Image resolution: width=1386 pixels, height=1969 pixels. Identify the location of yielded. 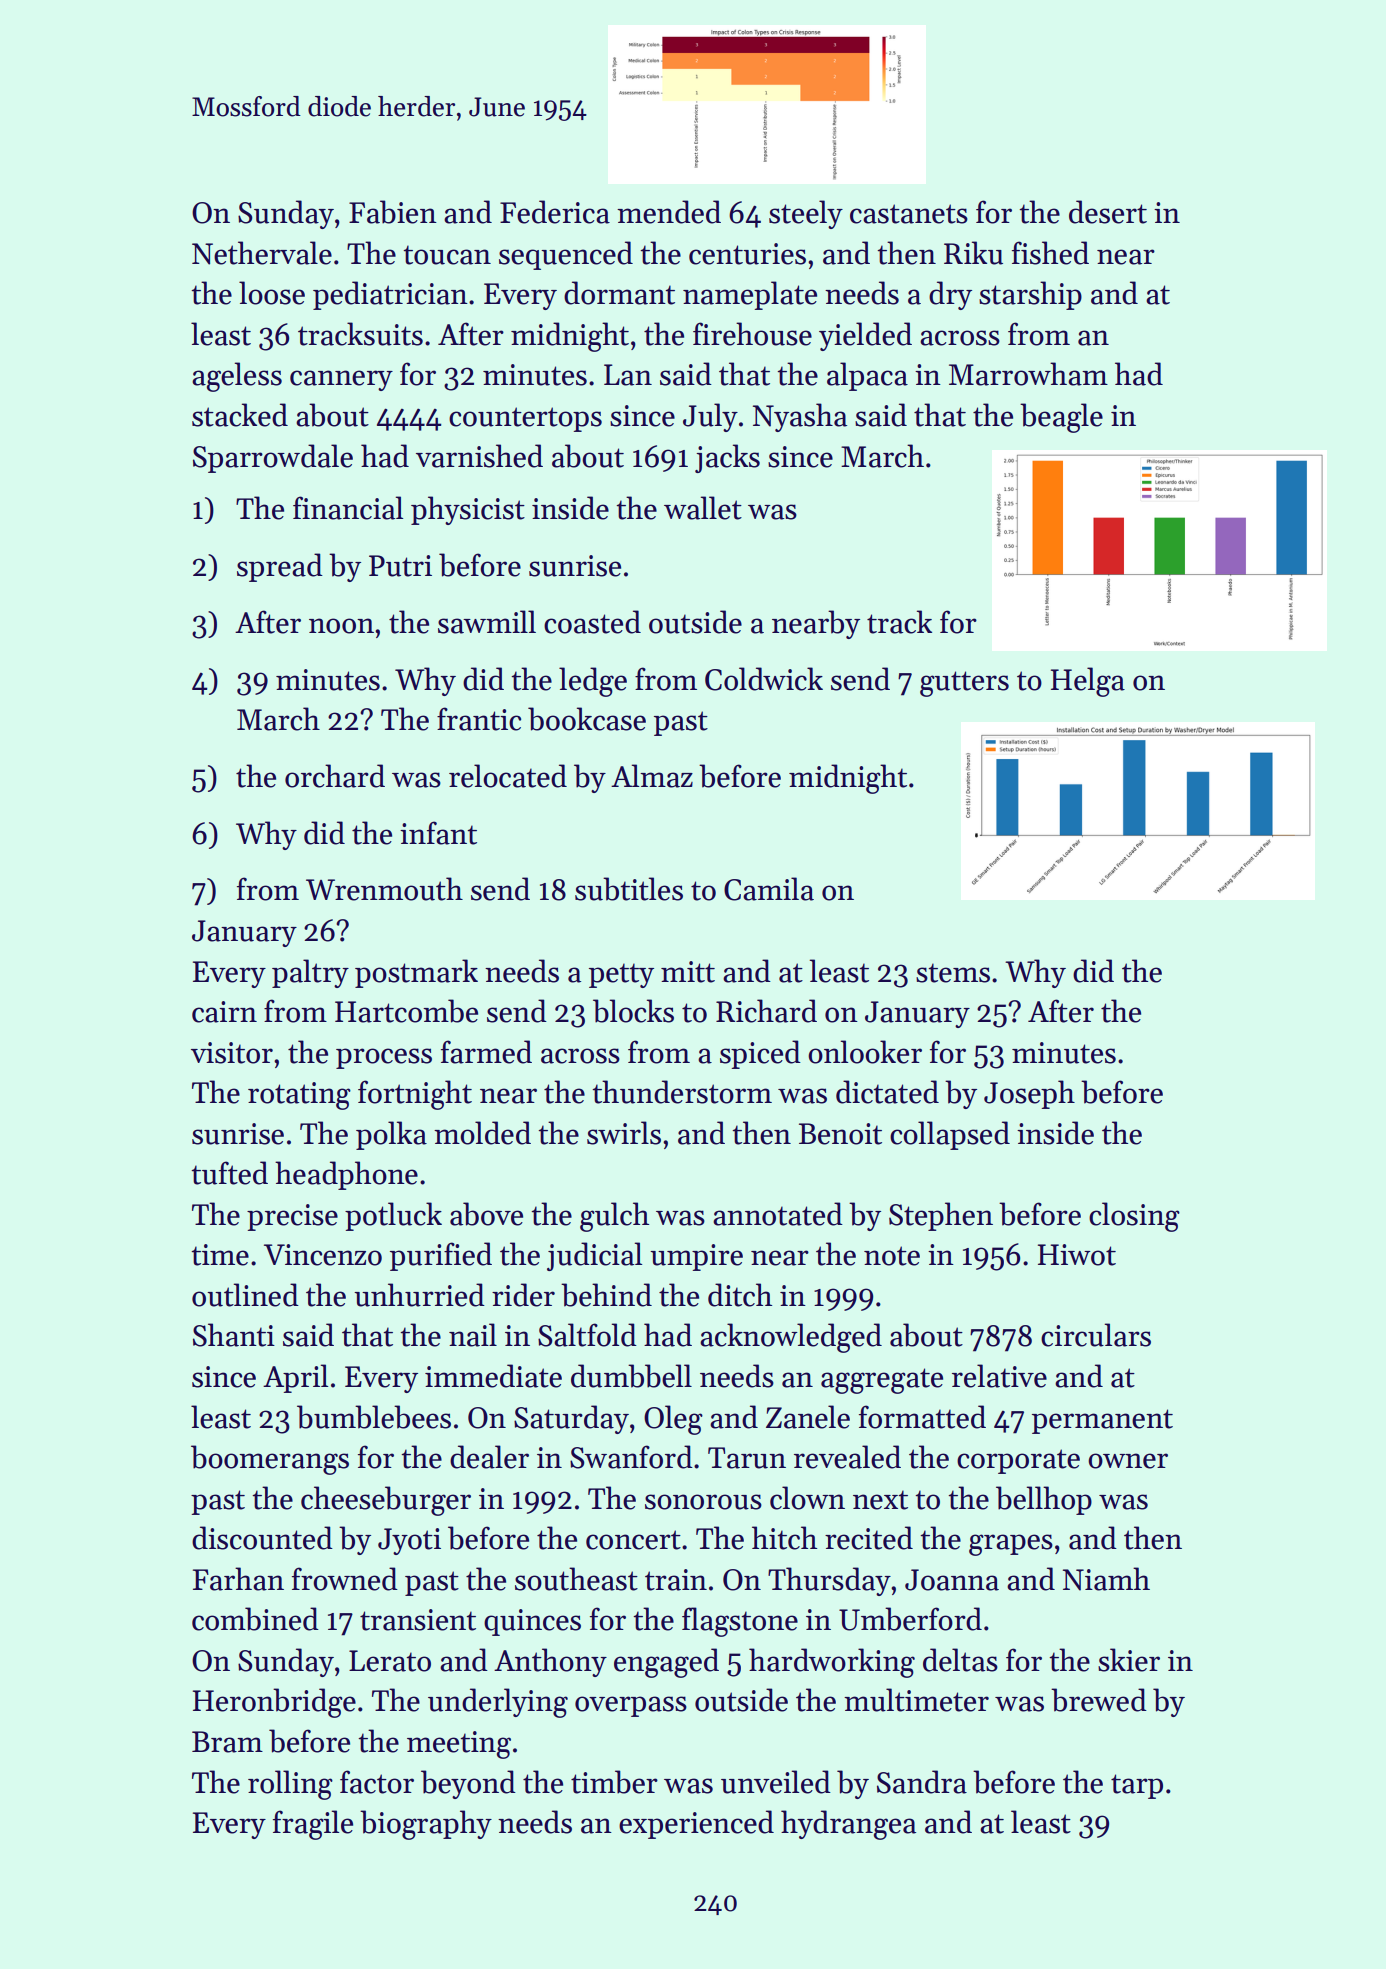
(865, 336).
